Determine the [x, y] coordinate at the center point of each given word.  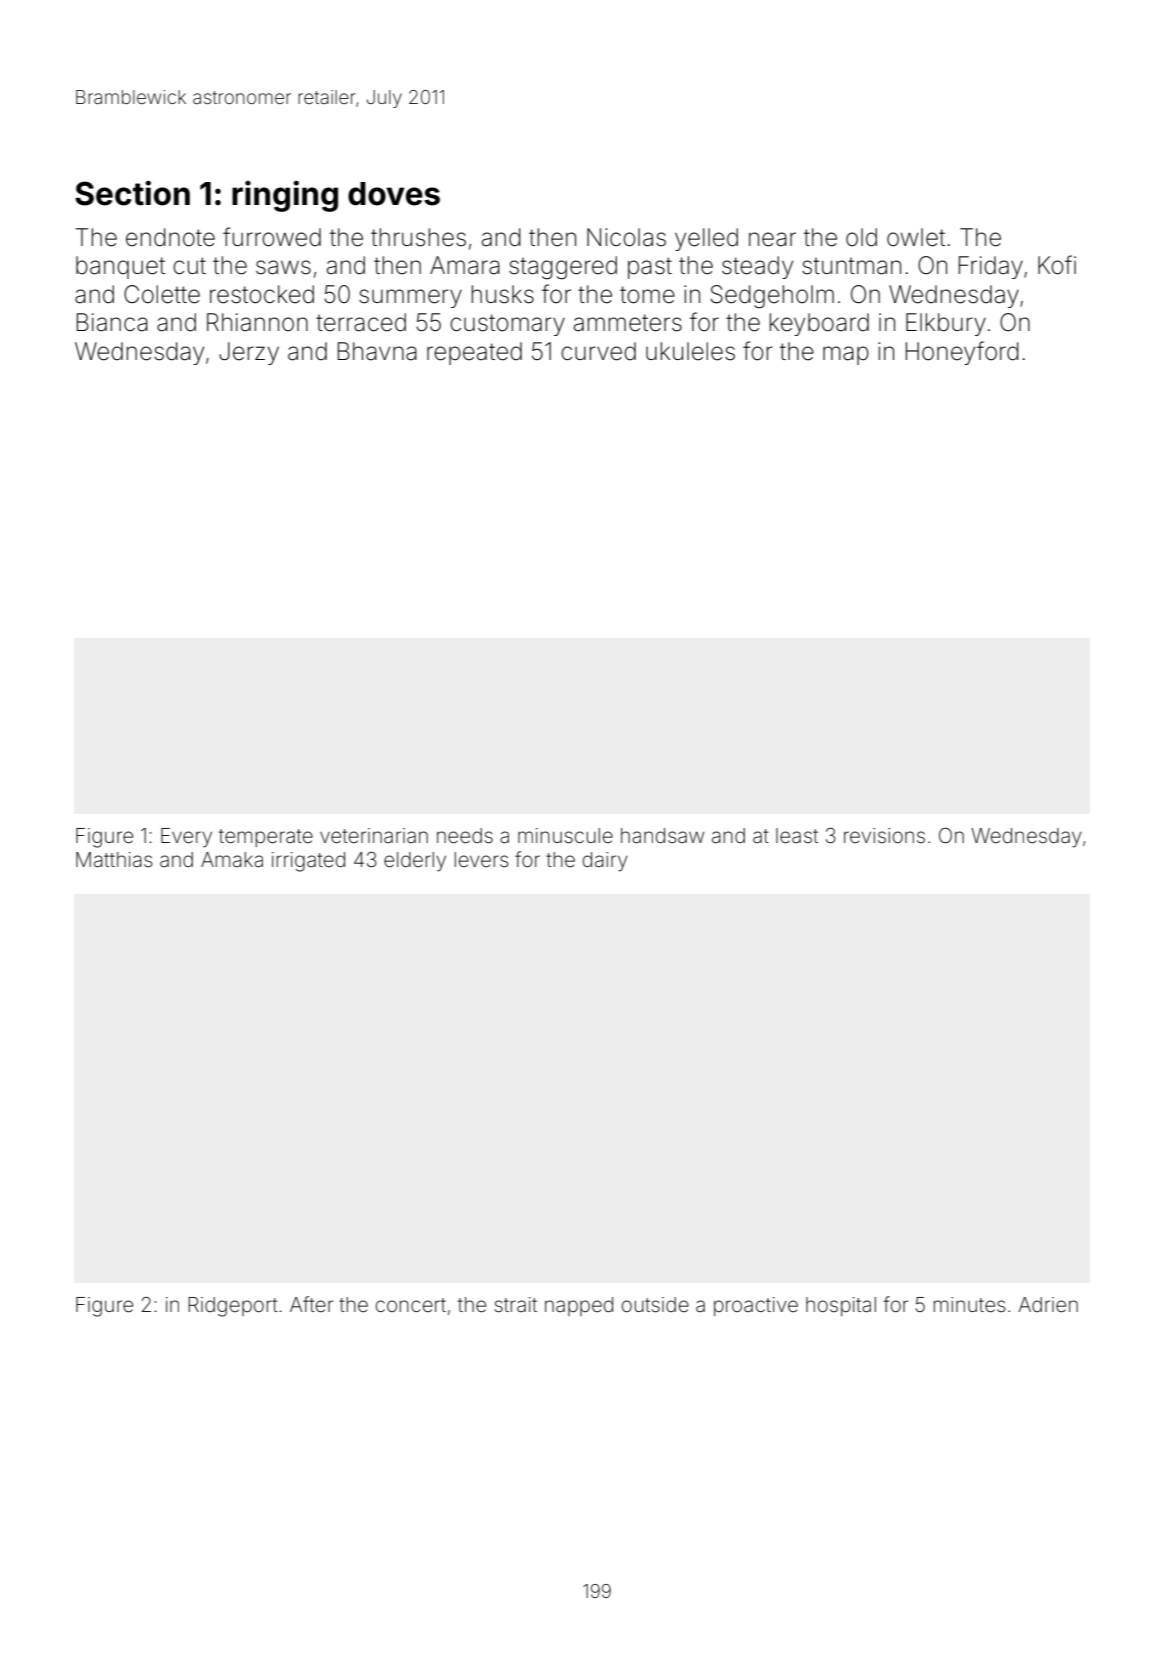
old [861, 237]
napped [579, 1306]
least [797, 836]
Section [132, 193]
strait [515, 1305]
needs [465, 836]
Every [186, 838]
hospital [841, 1306]
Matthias [114, 859]
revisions [884, 835]
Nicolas [626, 237]
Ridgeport [233, 1307]
